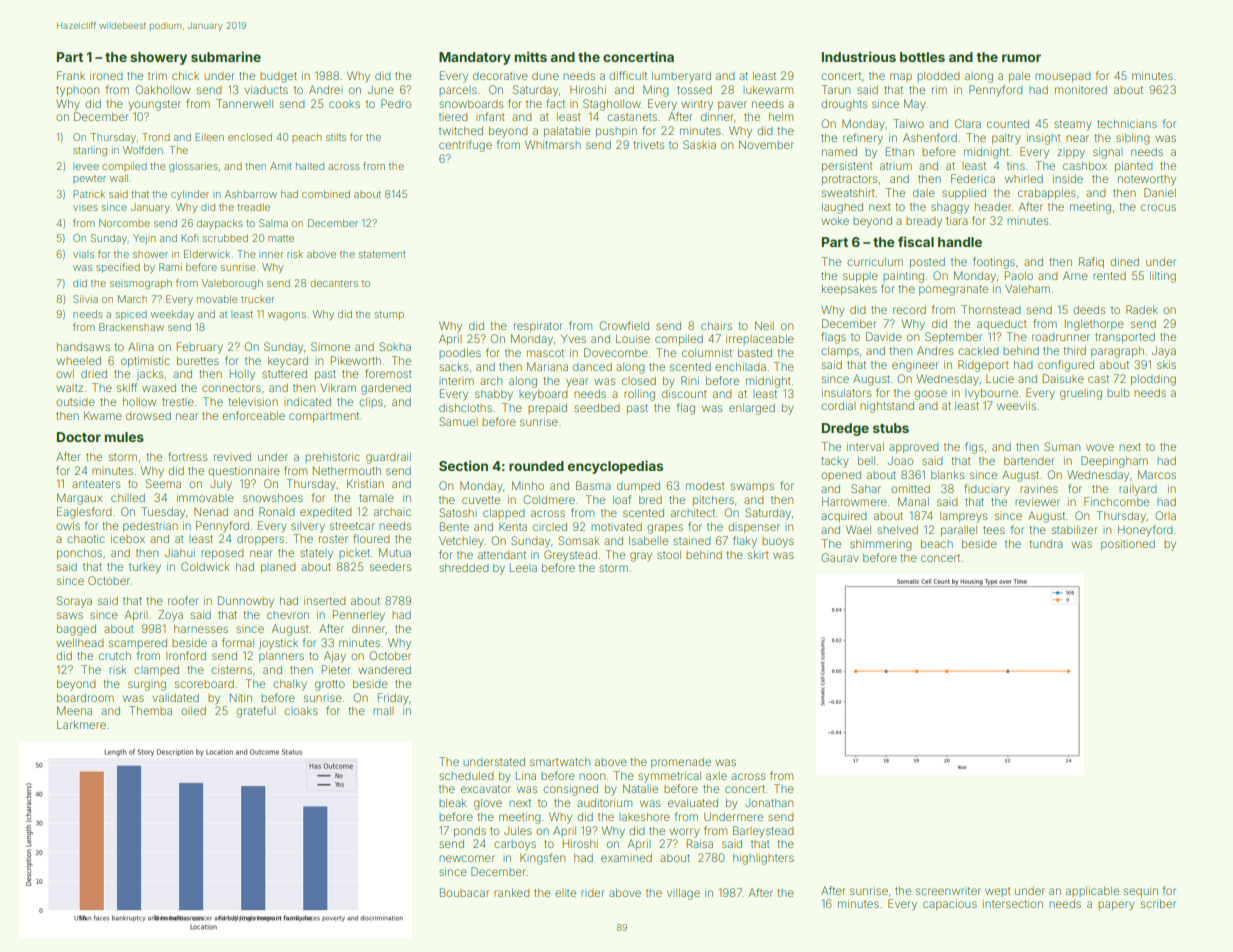 The width and height of the image is (1233, 952). Describe the element at coordinates (464, 892) in the image. I see `Boubacar` at that location.
